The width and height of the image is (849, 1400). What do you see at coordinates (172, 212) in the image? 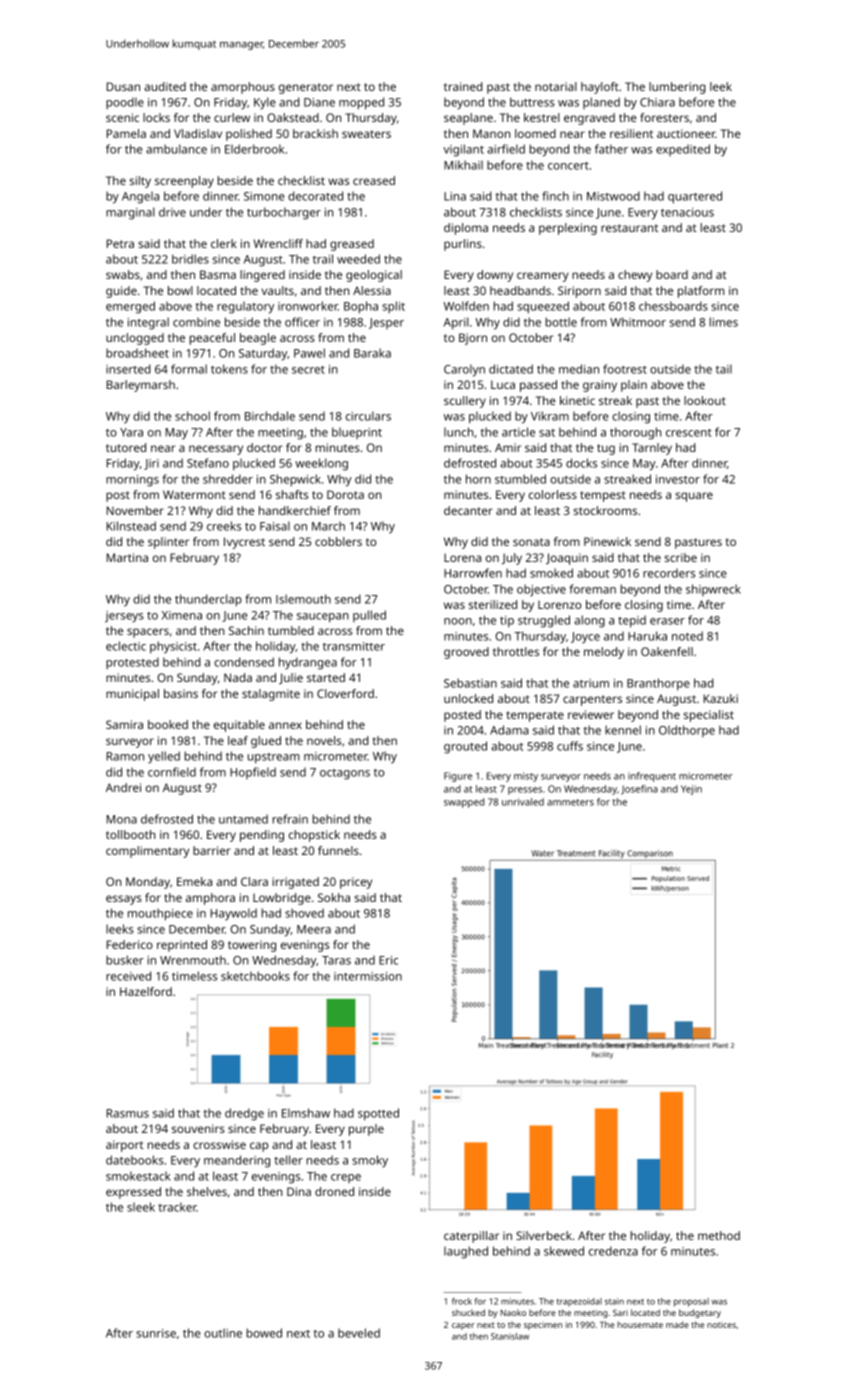
I see `drive` at bounding box center [172, 212].
